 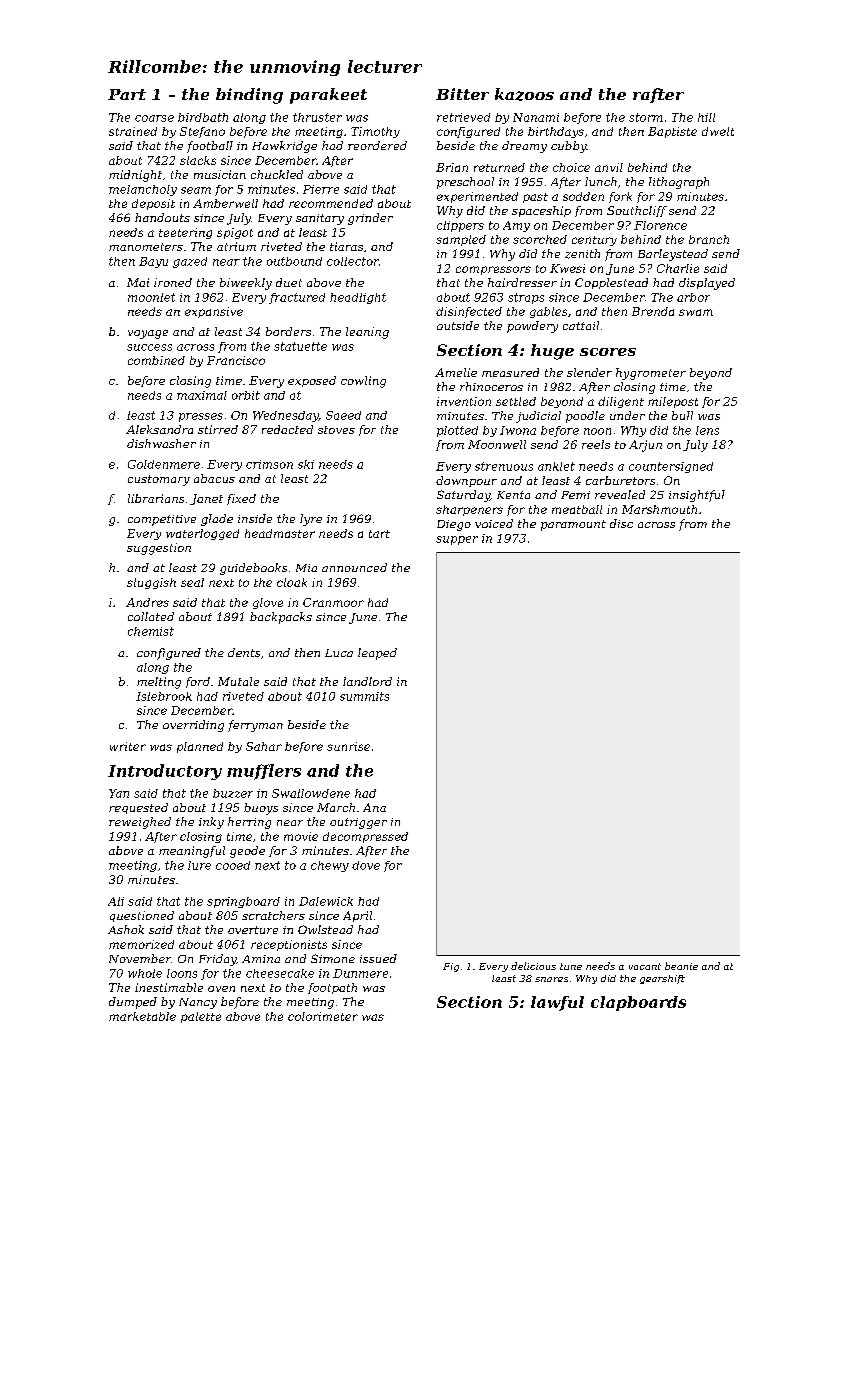 What do you see at coordinates (201, 1017) in the screenshot?
I see `palette` at bounding box center [201, 1017].
